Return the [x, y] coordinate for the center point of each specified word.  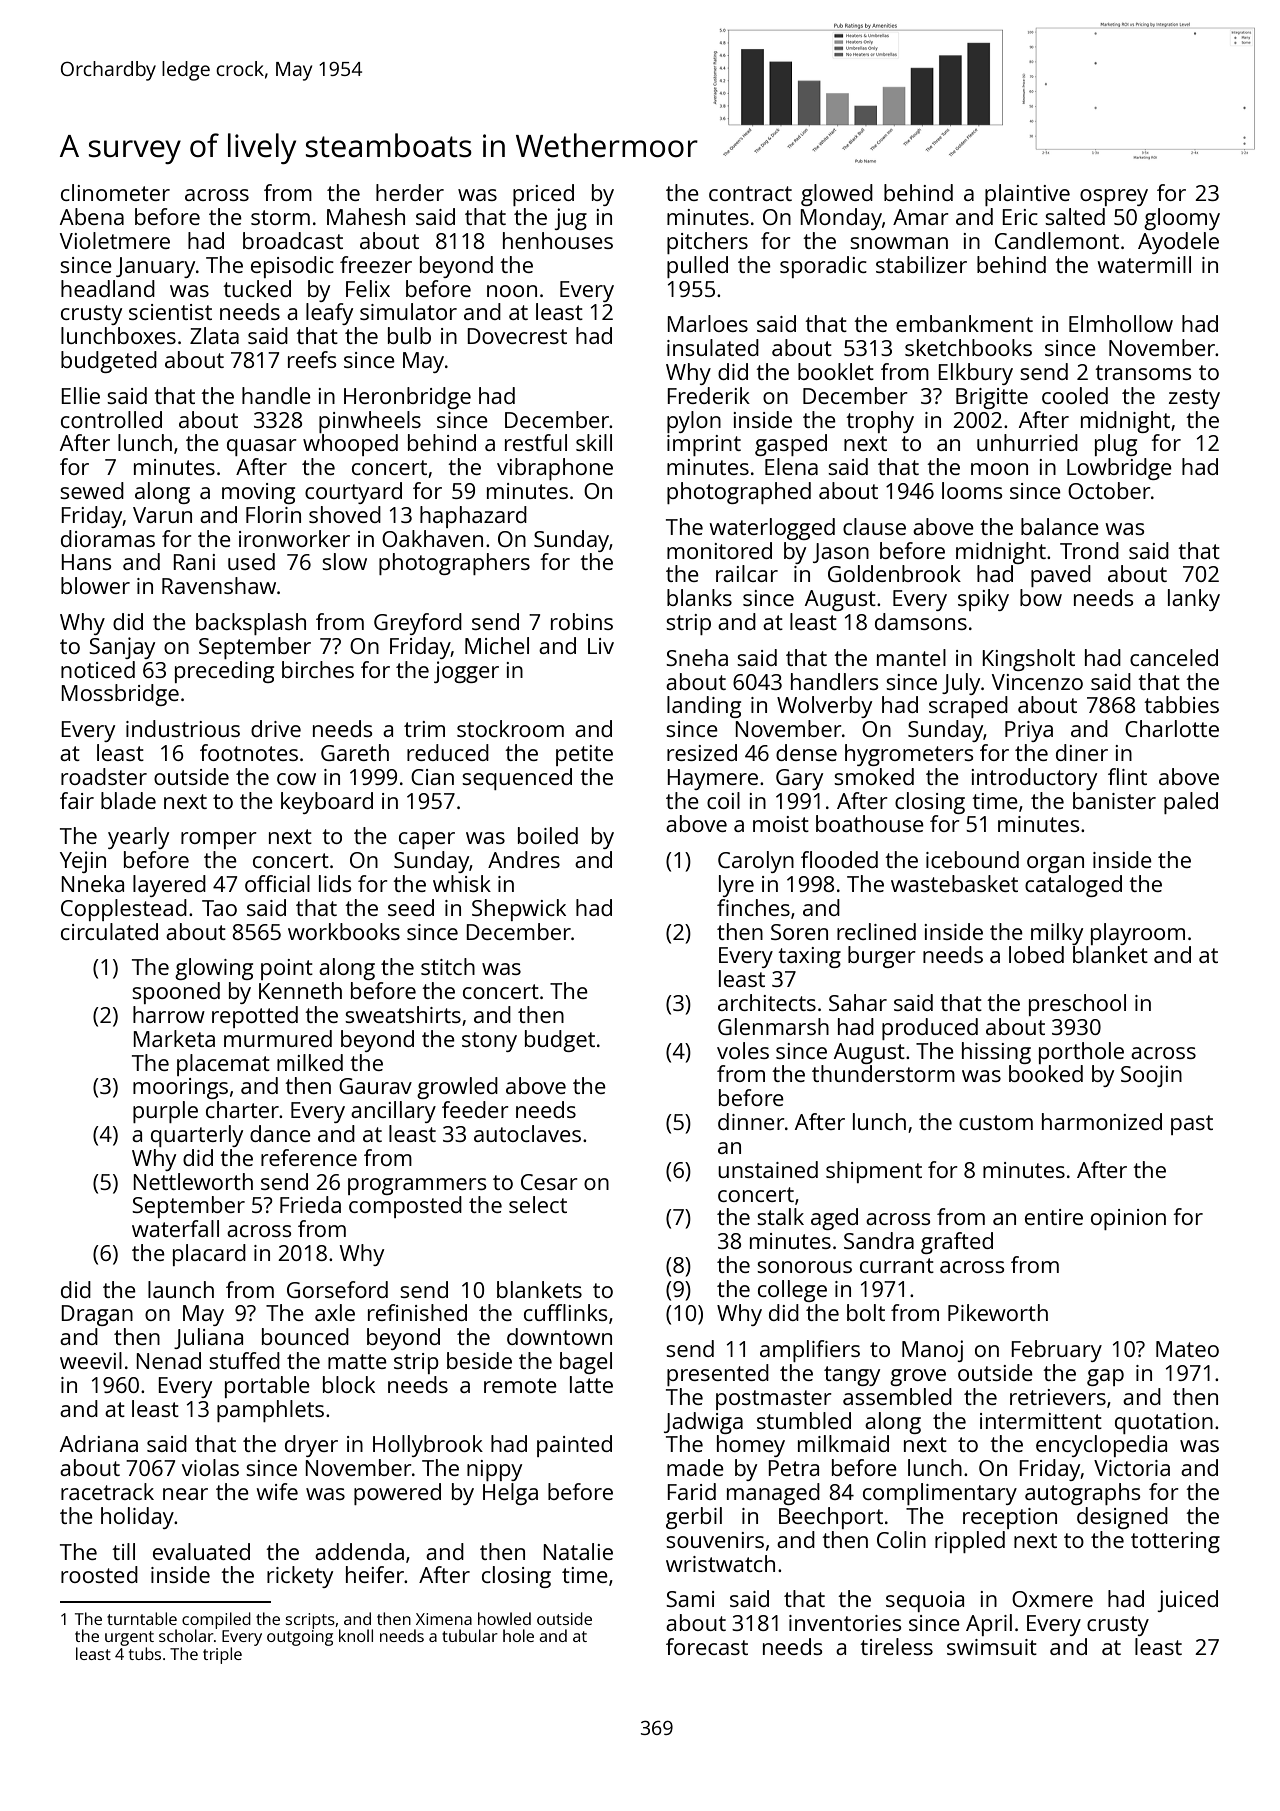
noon [512, 291]
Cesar [549, 1182]
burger [882, 957]
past [1192, 1125]
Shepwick [519, 910]
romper [219, 840]
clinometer [115, 192]
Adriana [99, 1443]
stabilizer [921, 264]
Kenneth [300, 990]
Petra [793, 1468]
